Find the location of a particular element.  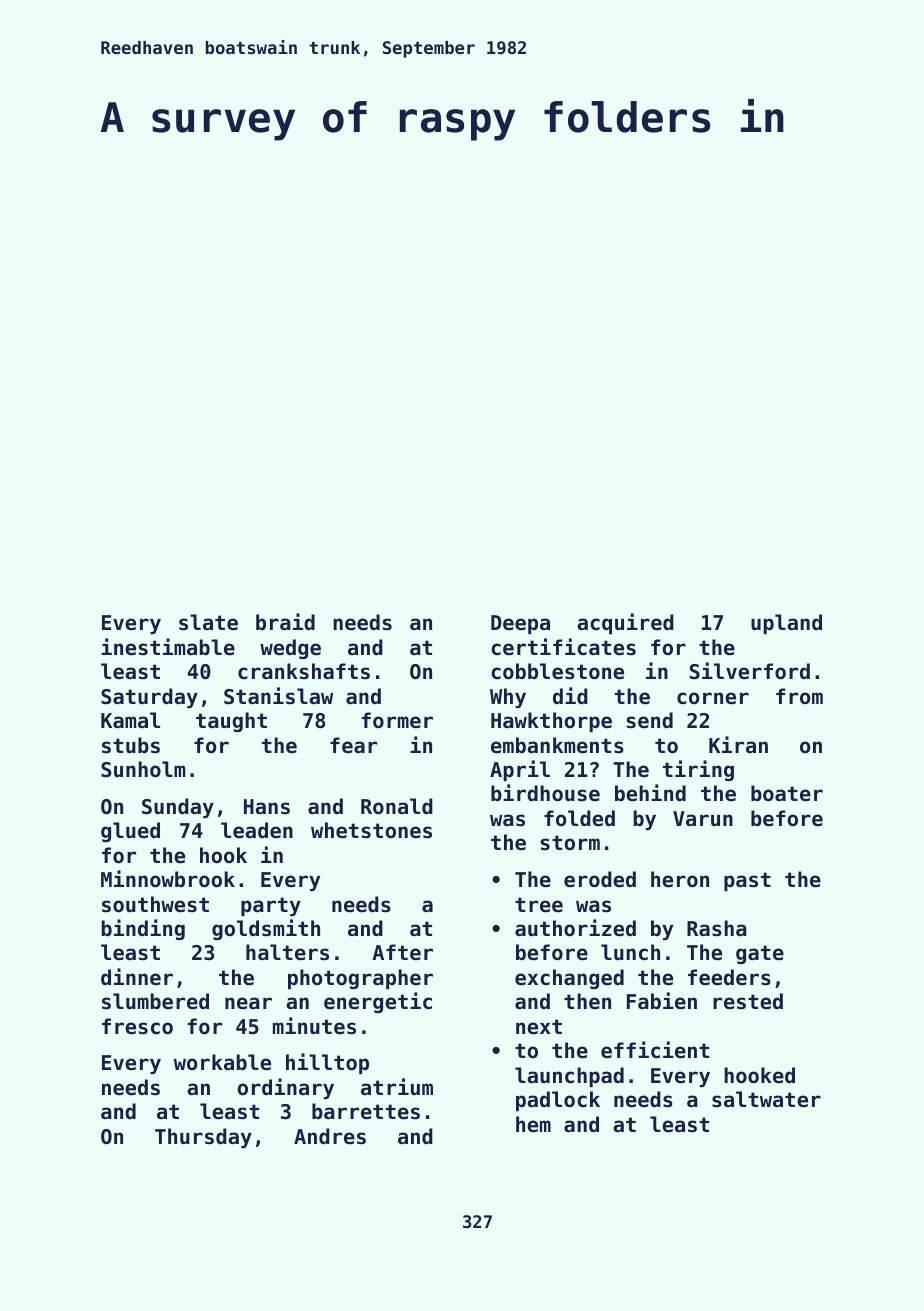

rested is located at coordinates (748, 1001).
